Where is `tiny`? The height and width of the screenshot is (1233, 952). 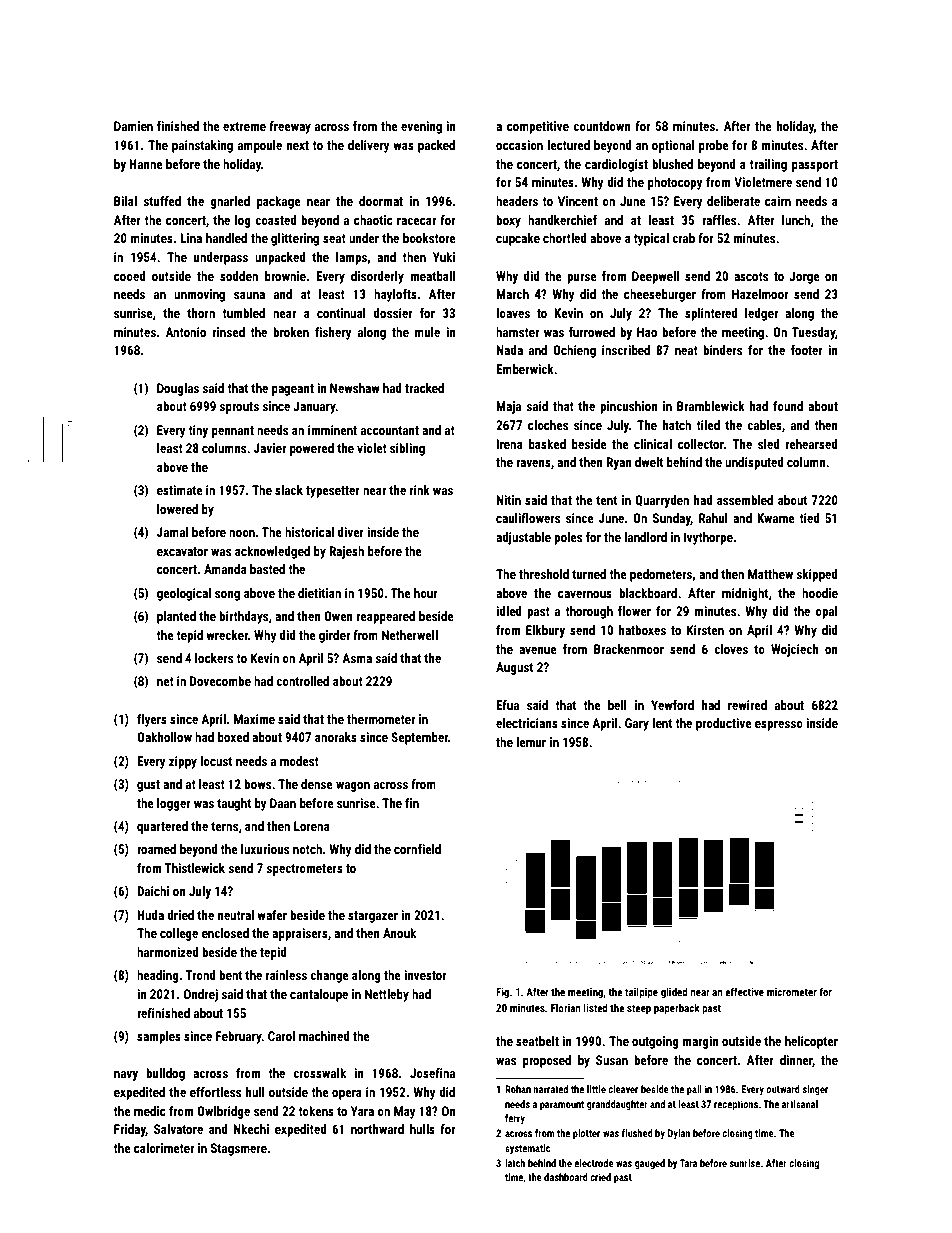
tiny is located at coordinates (198, 431).
